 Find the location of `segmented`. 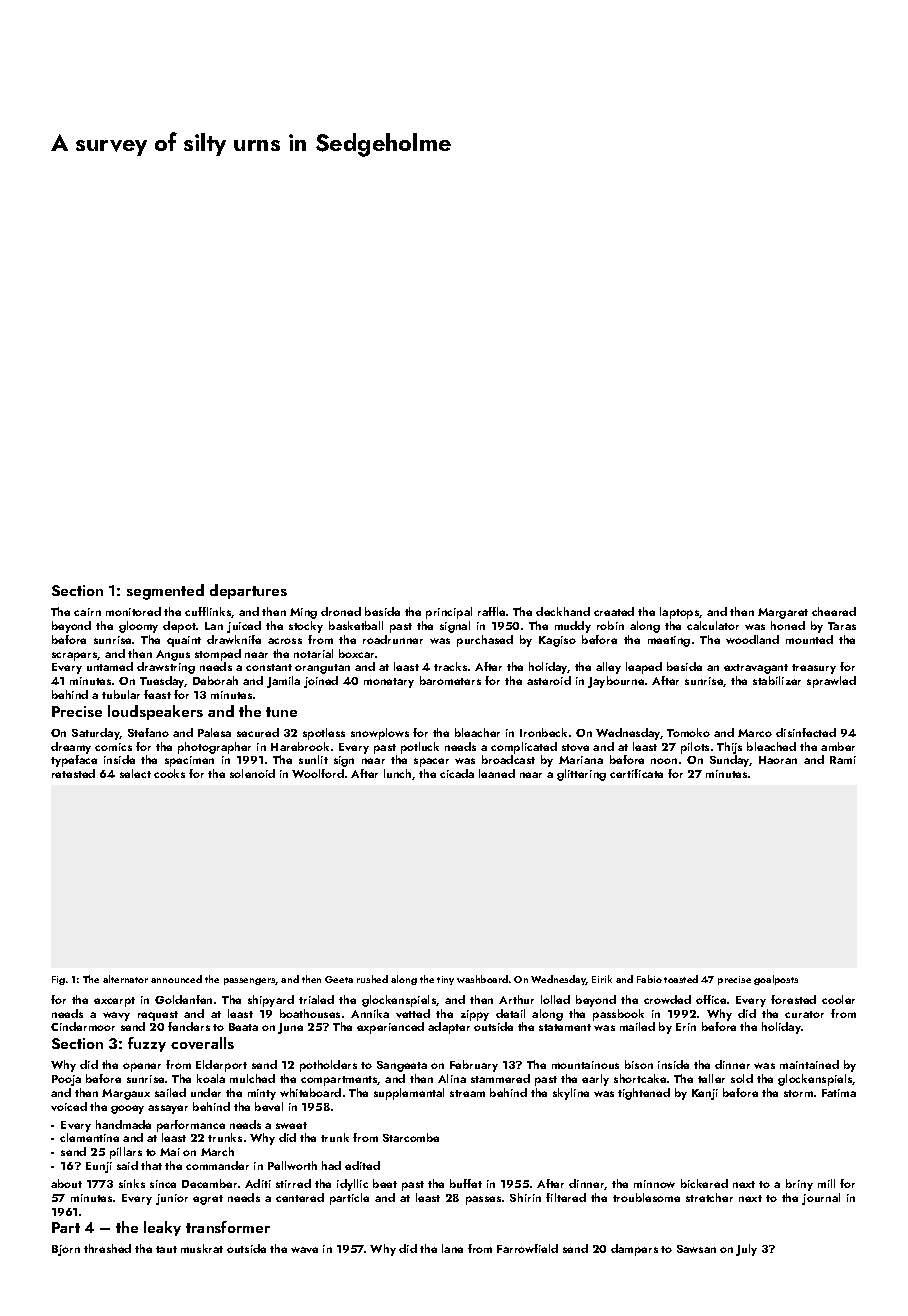

segmented is located at coordinates (165, 592).
